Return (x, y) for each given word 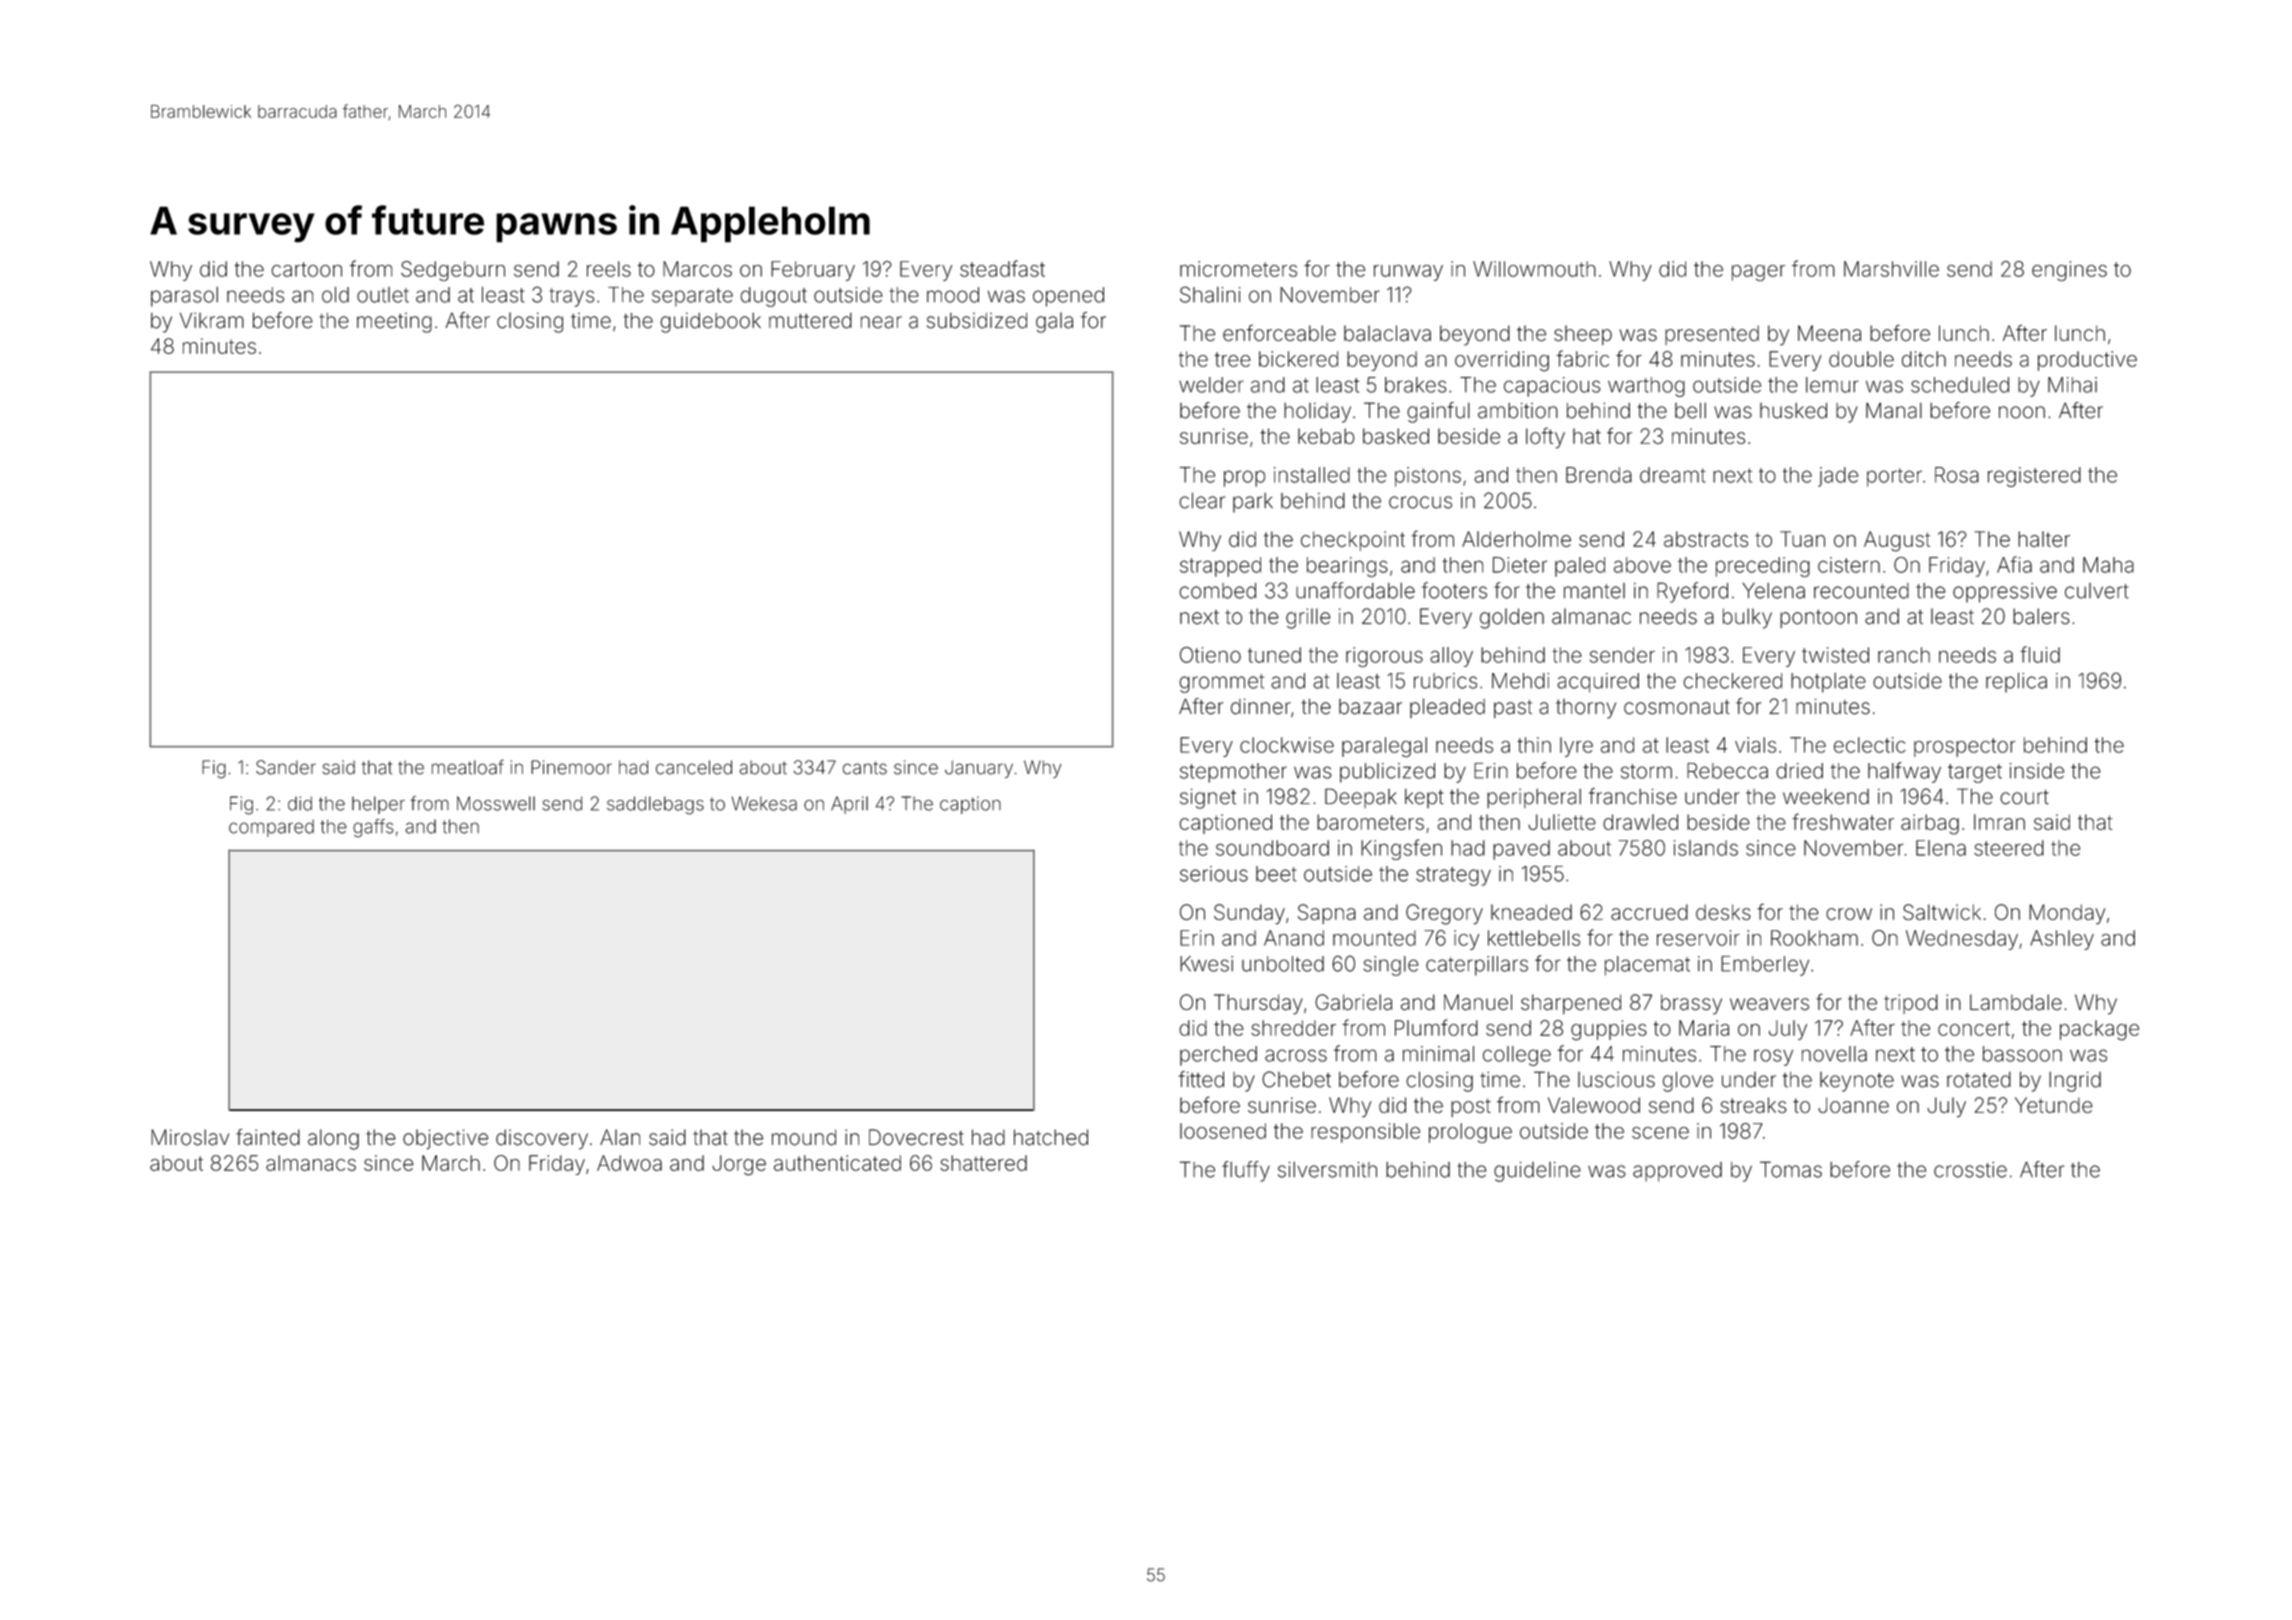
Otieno (1210, 655)
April (849, 805)
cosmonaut (1677, 707)
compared (271, 828)
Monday (2067, 914)
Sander (286, 767)
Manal (1894, 410)
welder (1211, 385)
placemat (1647, 966)
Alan (620, 1137)
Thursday (1258, 1004)
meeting (394, 323)
